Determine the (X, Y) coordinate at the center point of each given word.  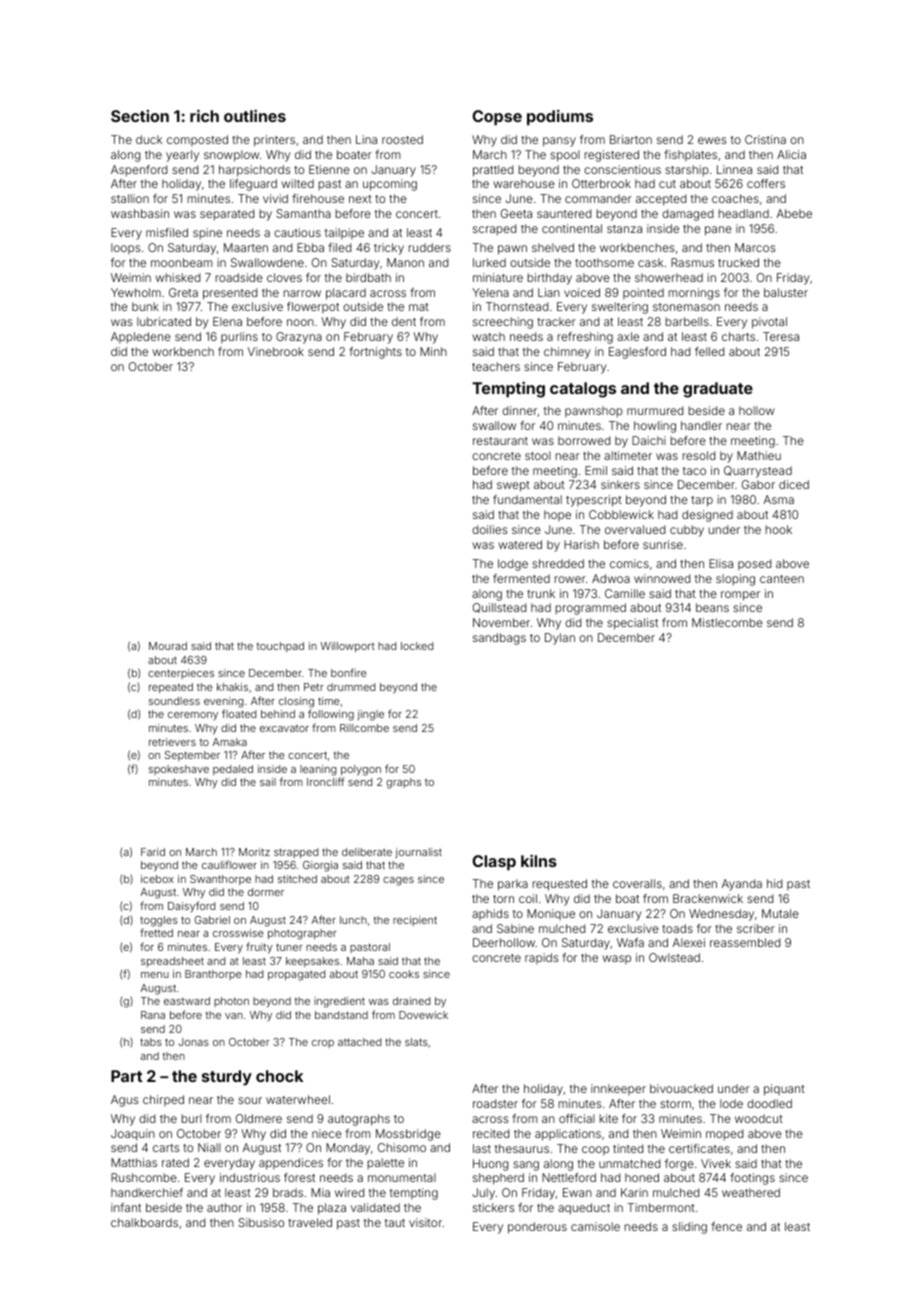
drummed (351, 687)
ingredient (339, 1002)
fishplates (690, 155)
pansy (559, 142)
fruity (259, 947)
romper (740, 596)
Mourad (168, 646)
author (224, 1207)
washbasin (140, 213)
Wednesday (721, 915)
